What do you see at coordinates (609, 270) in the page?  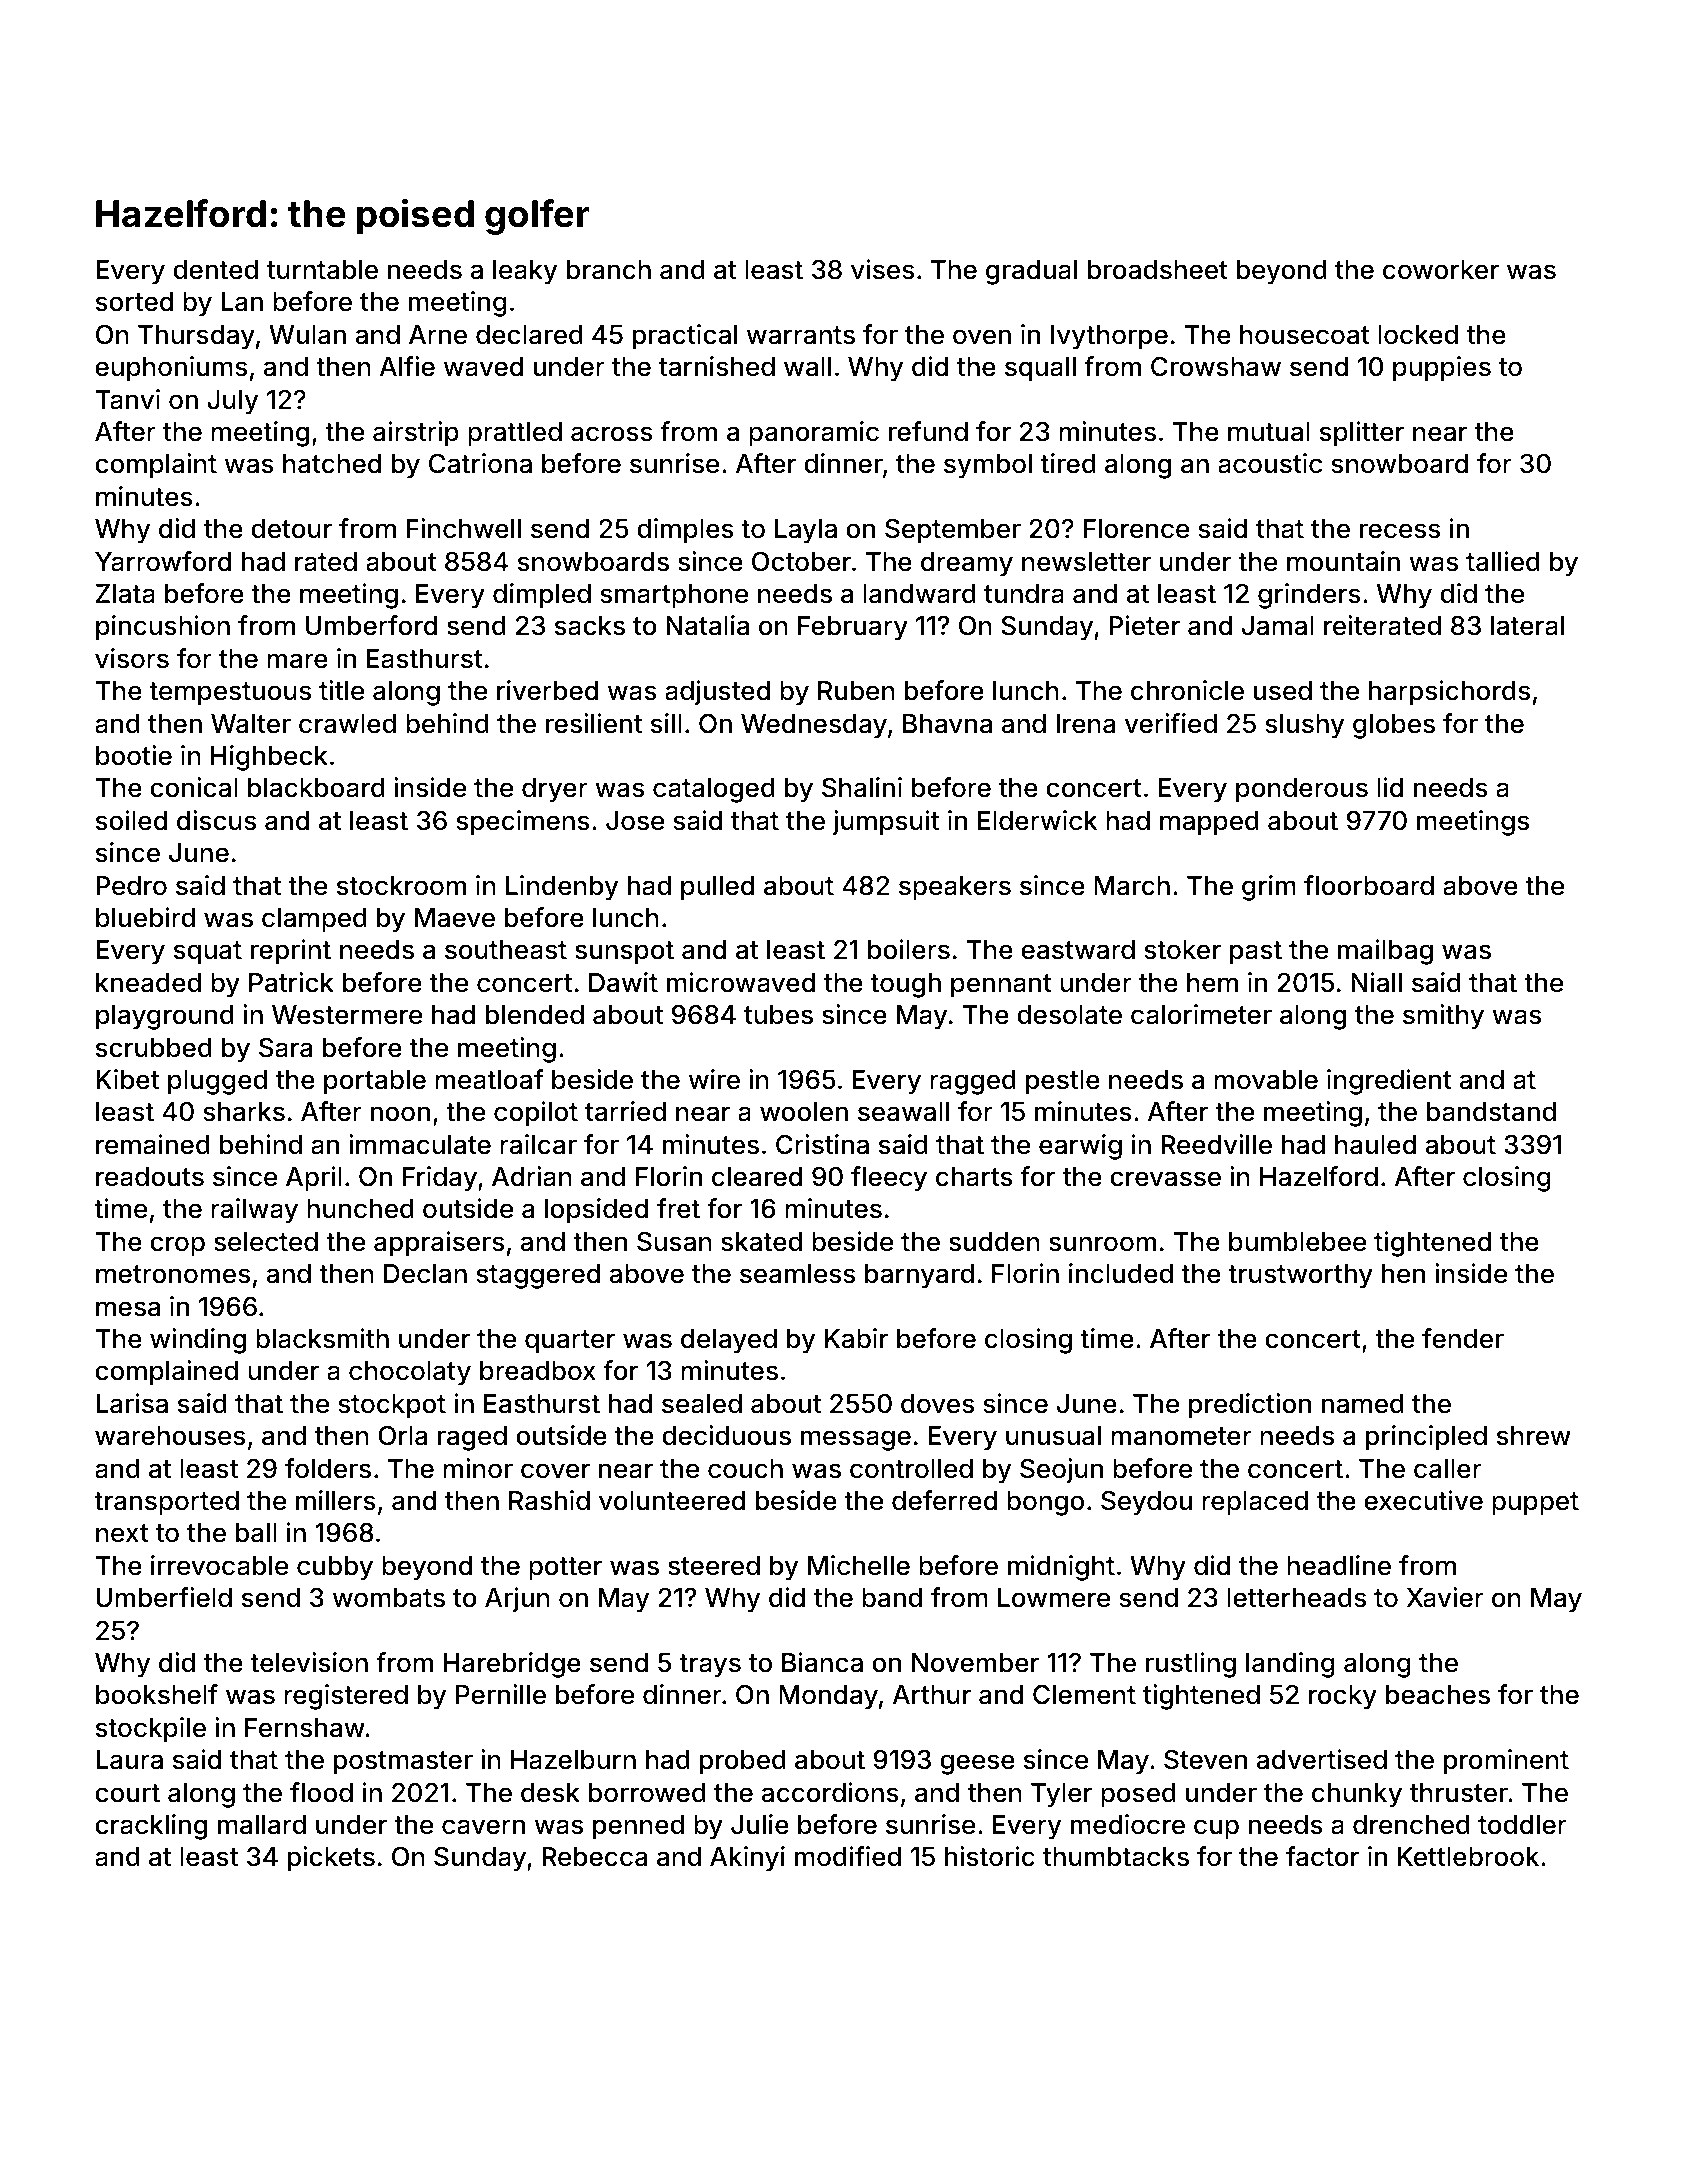 I see `branch` at bounding box center [609, 270].
